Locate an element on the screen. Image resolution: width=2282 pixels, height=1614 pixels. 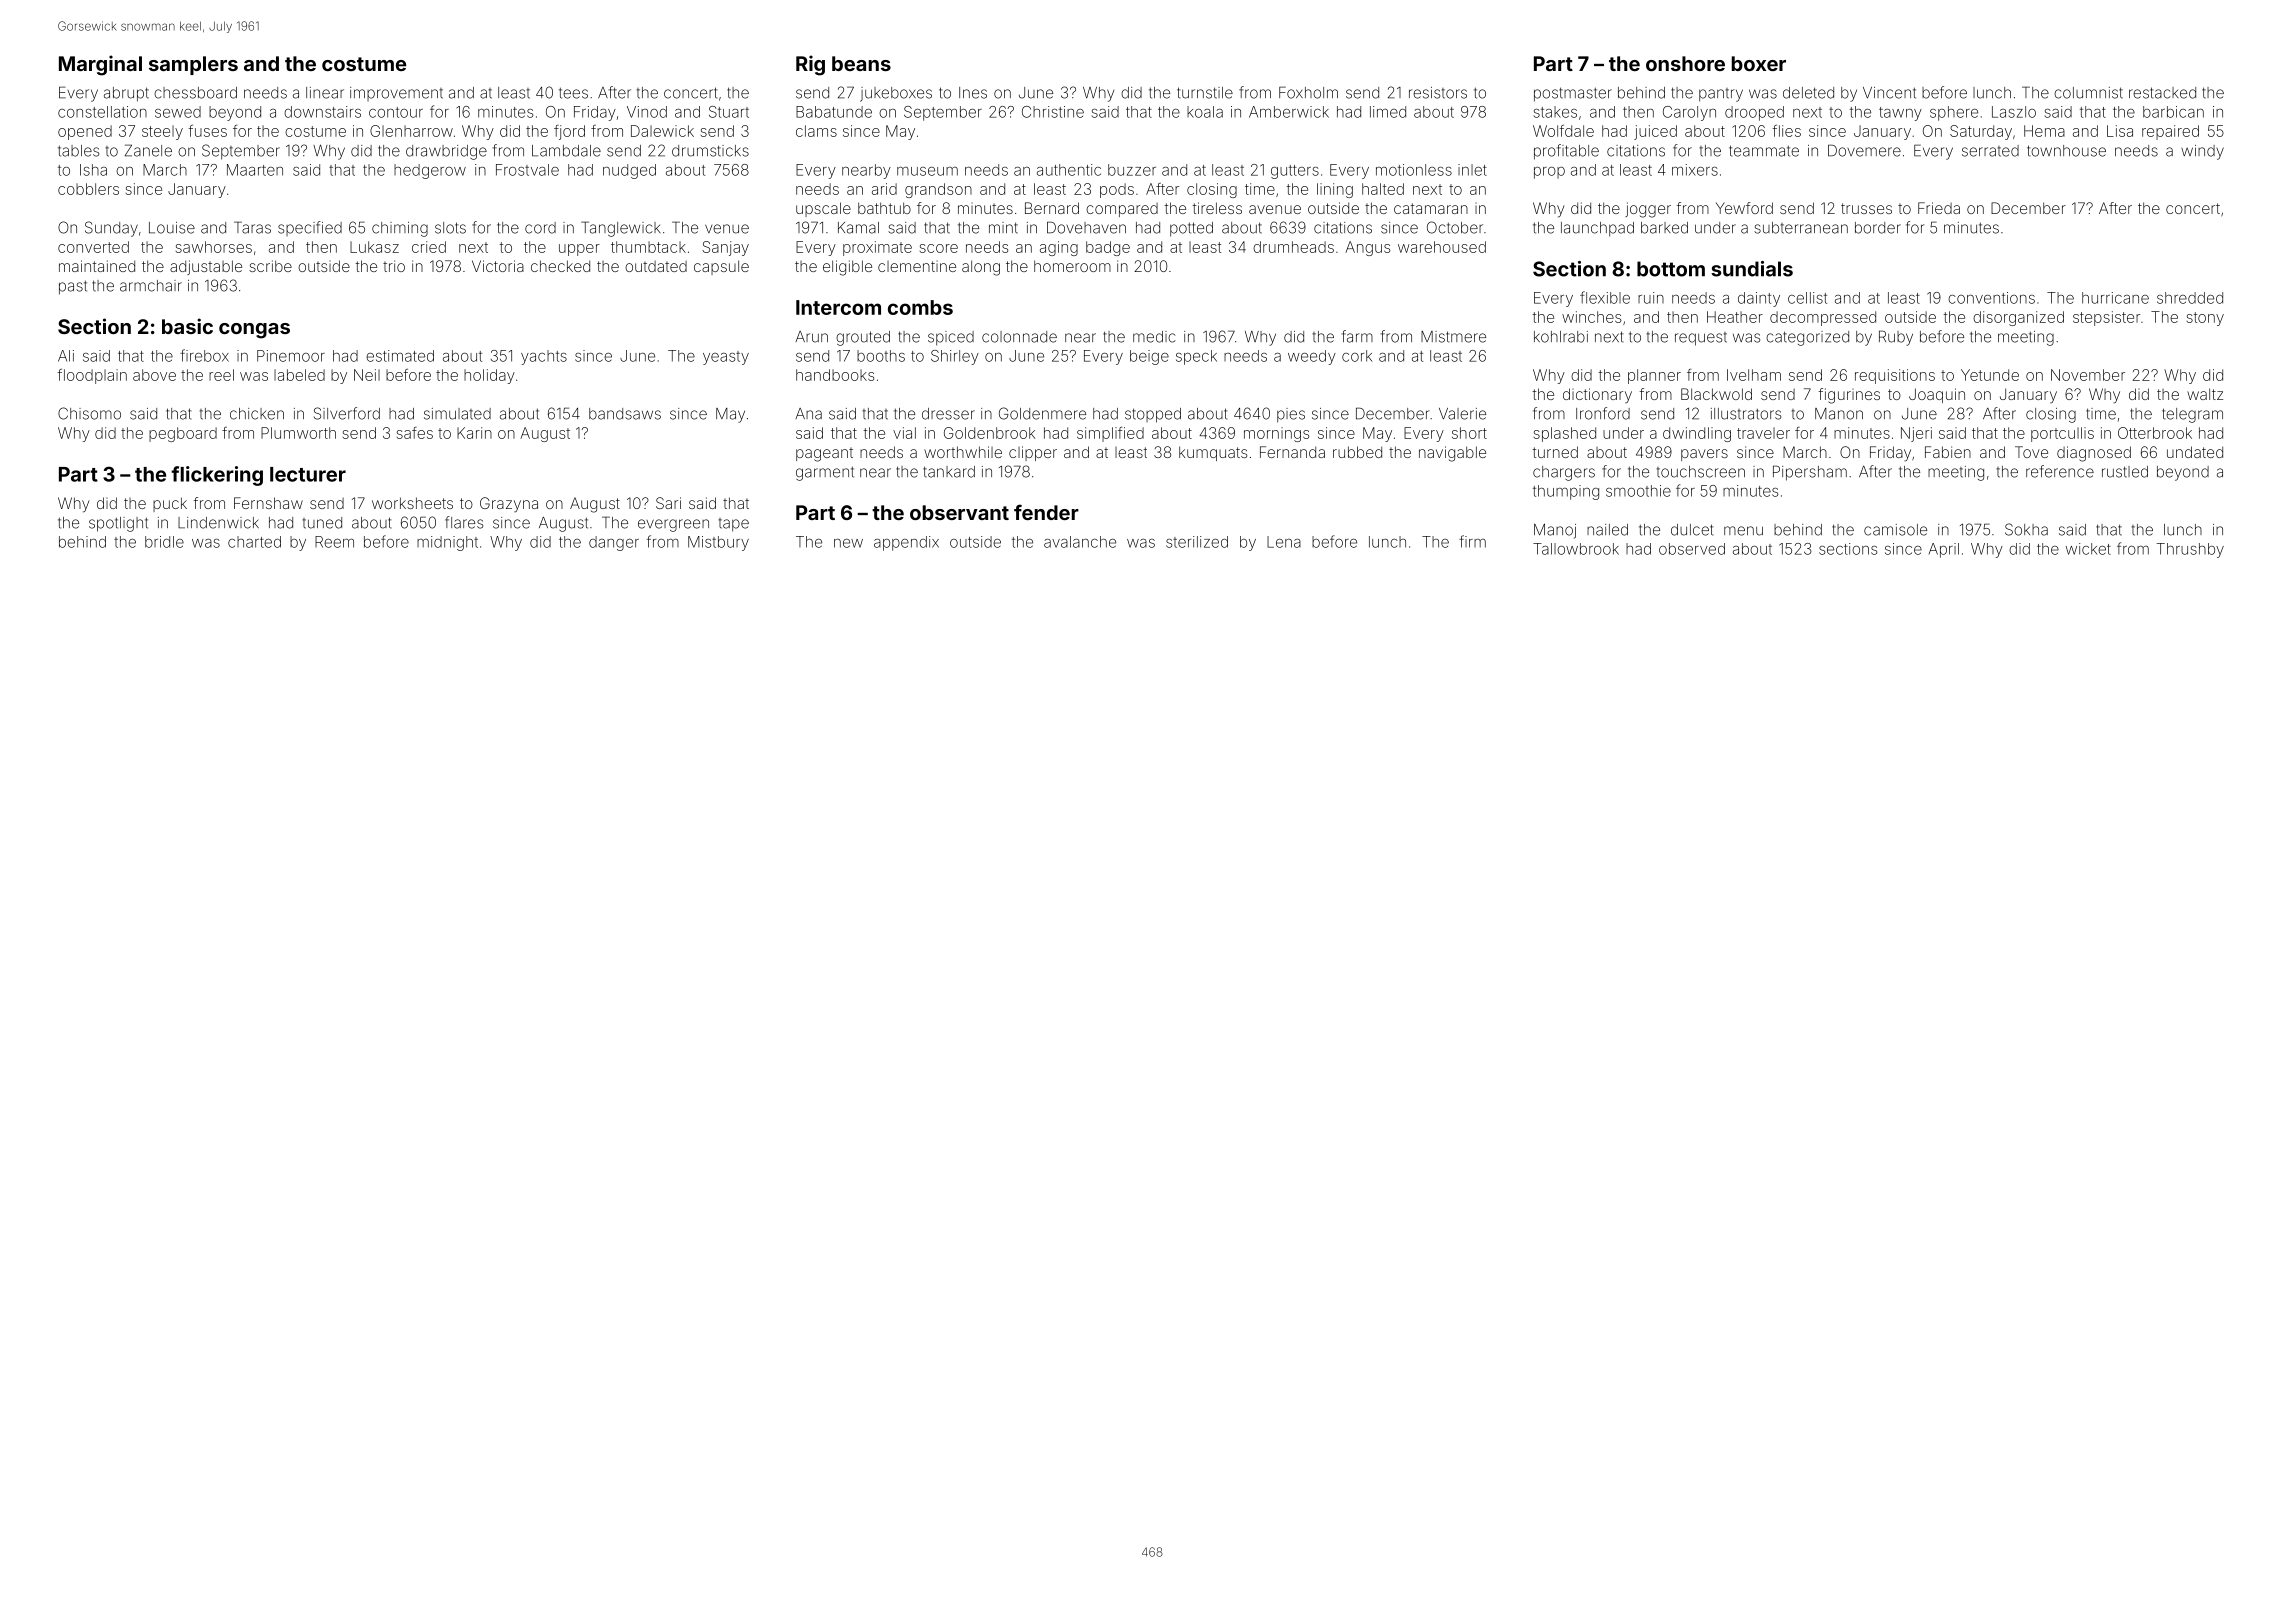
Mistbury is located at coordinates (718, 543).
